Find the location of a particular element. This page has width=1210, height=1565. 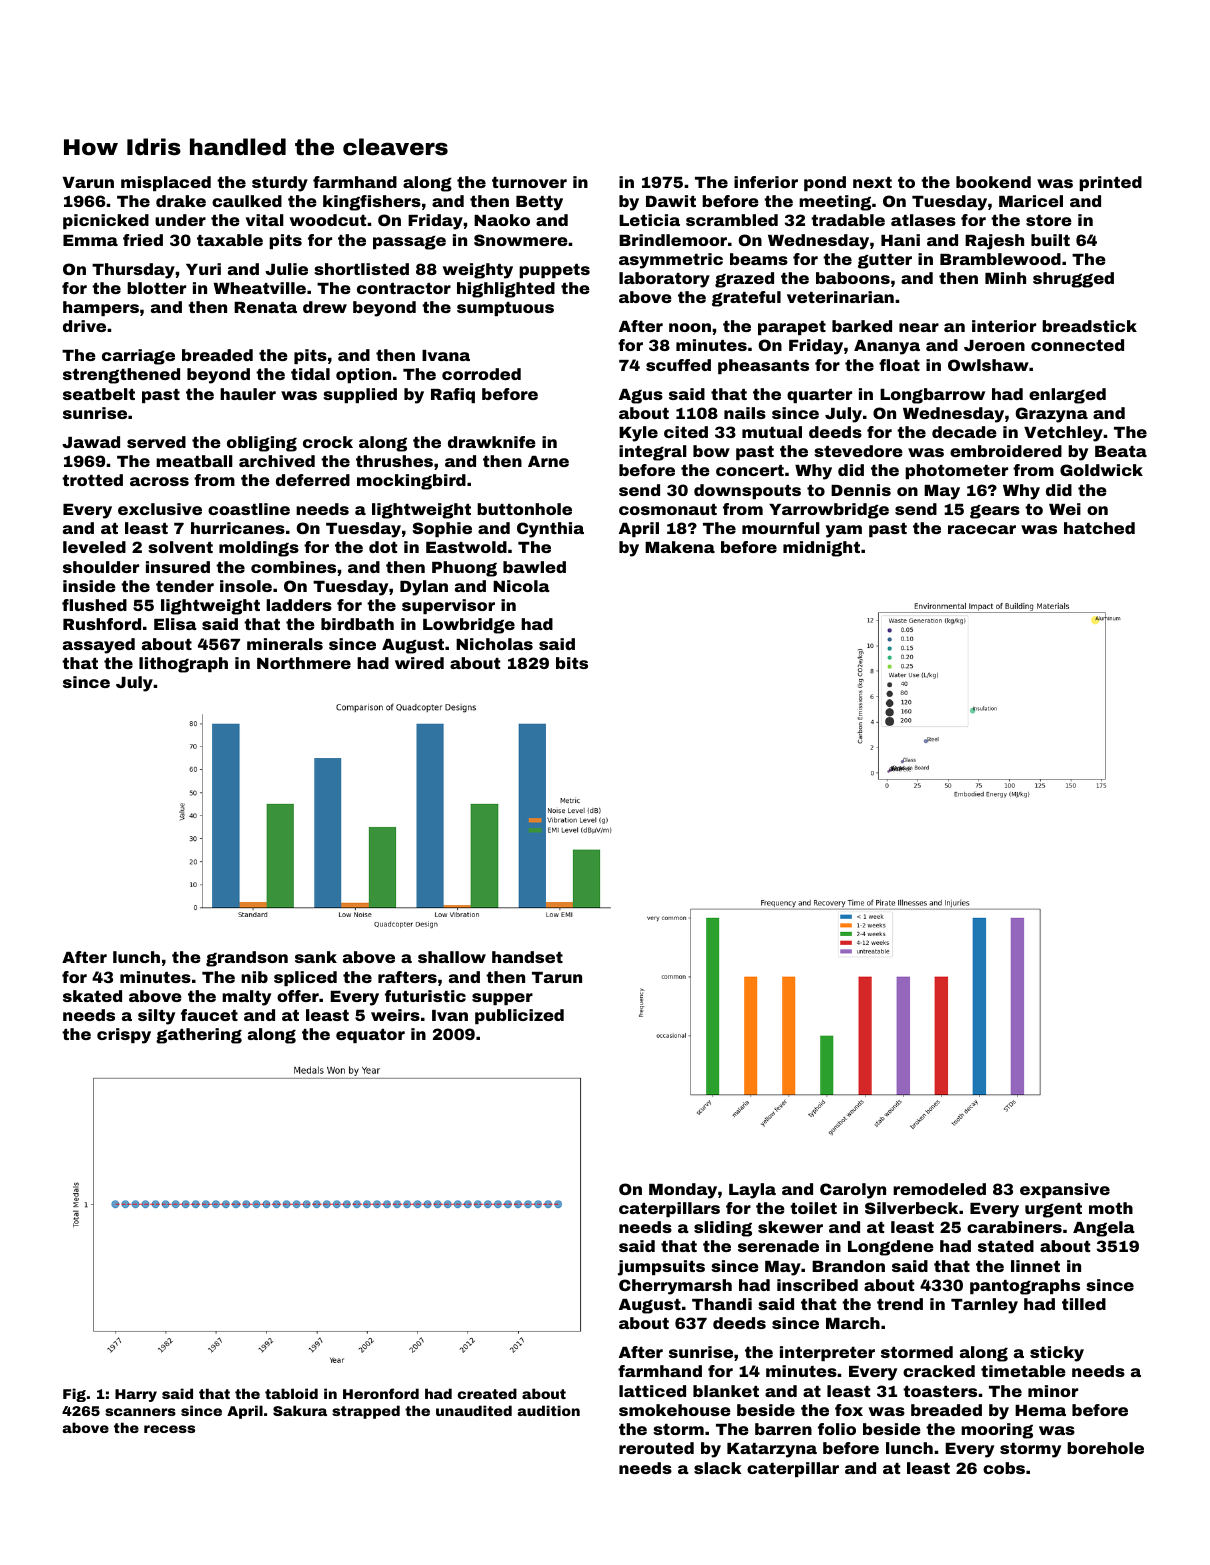

Harry is located at coordinates (136, 1395).
